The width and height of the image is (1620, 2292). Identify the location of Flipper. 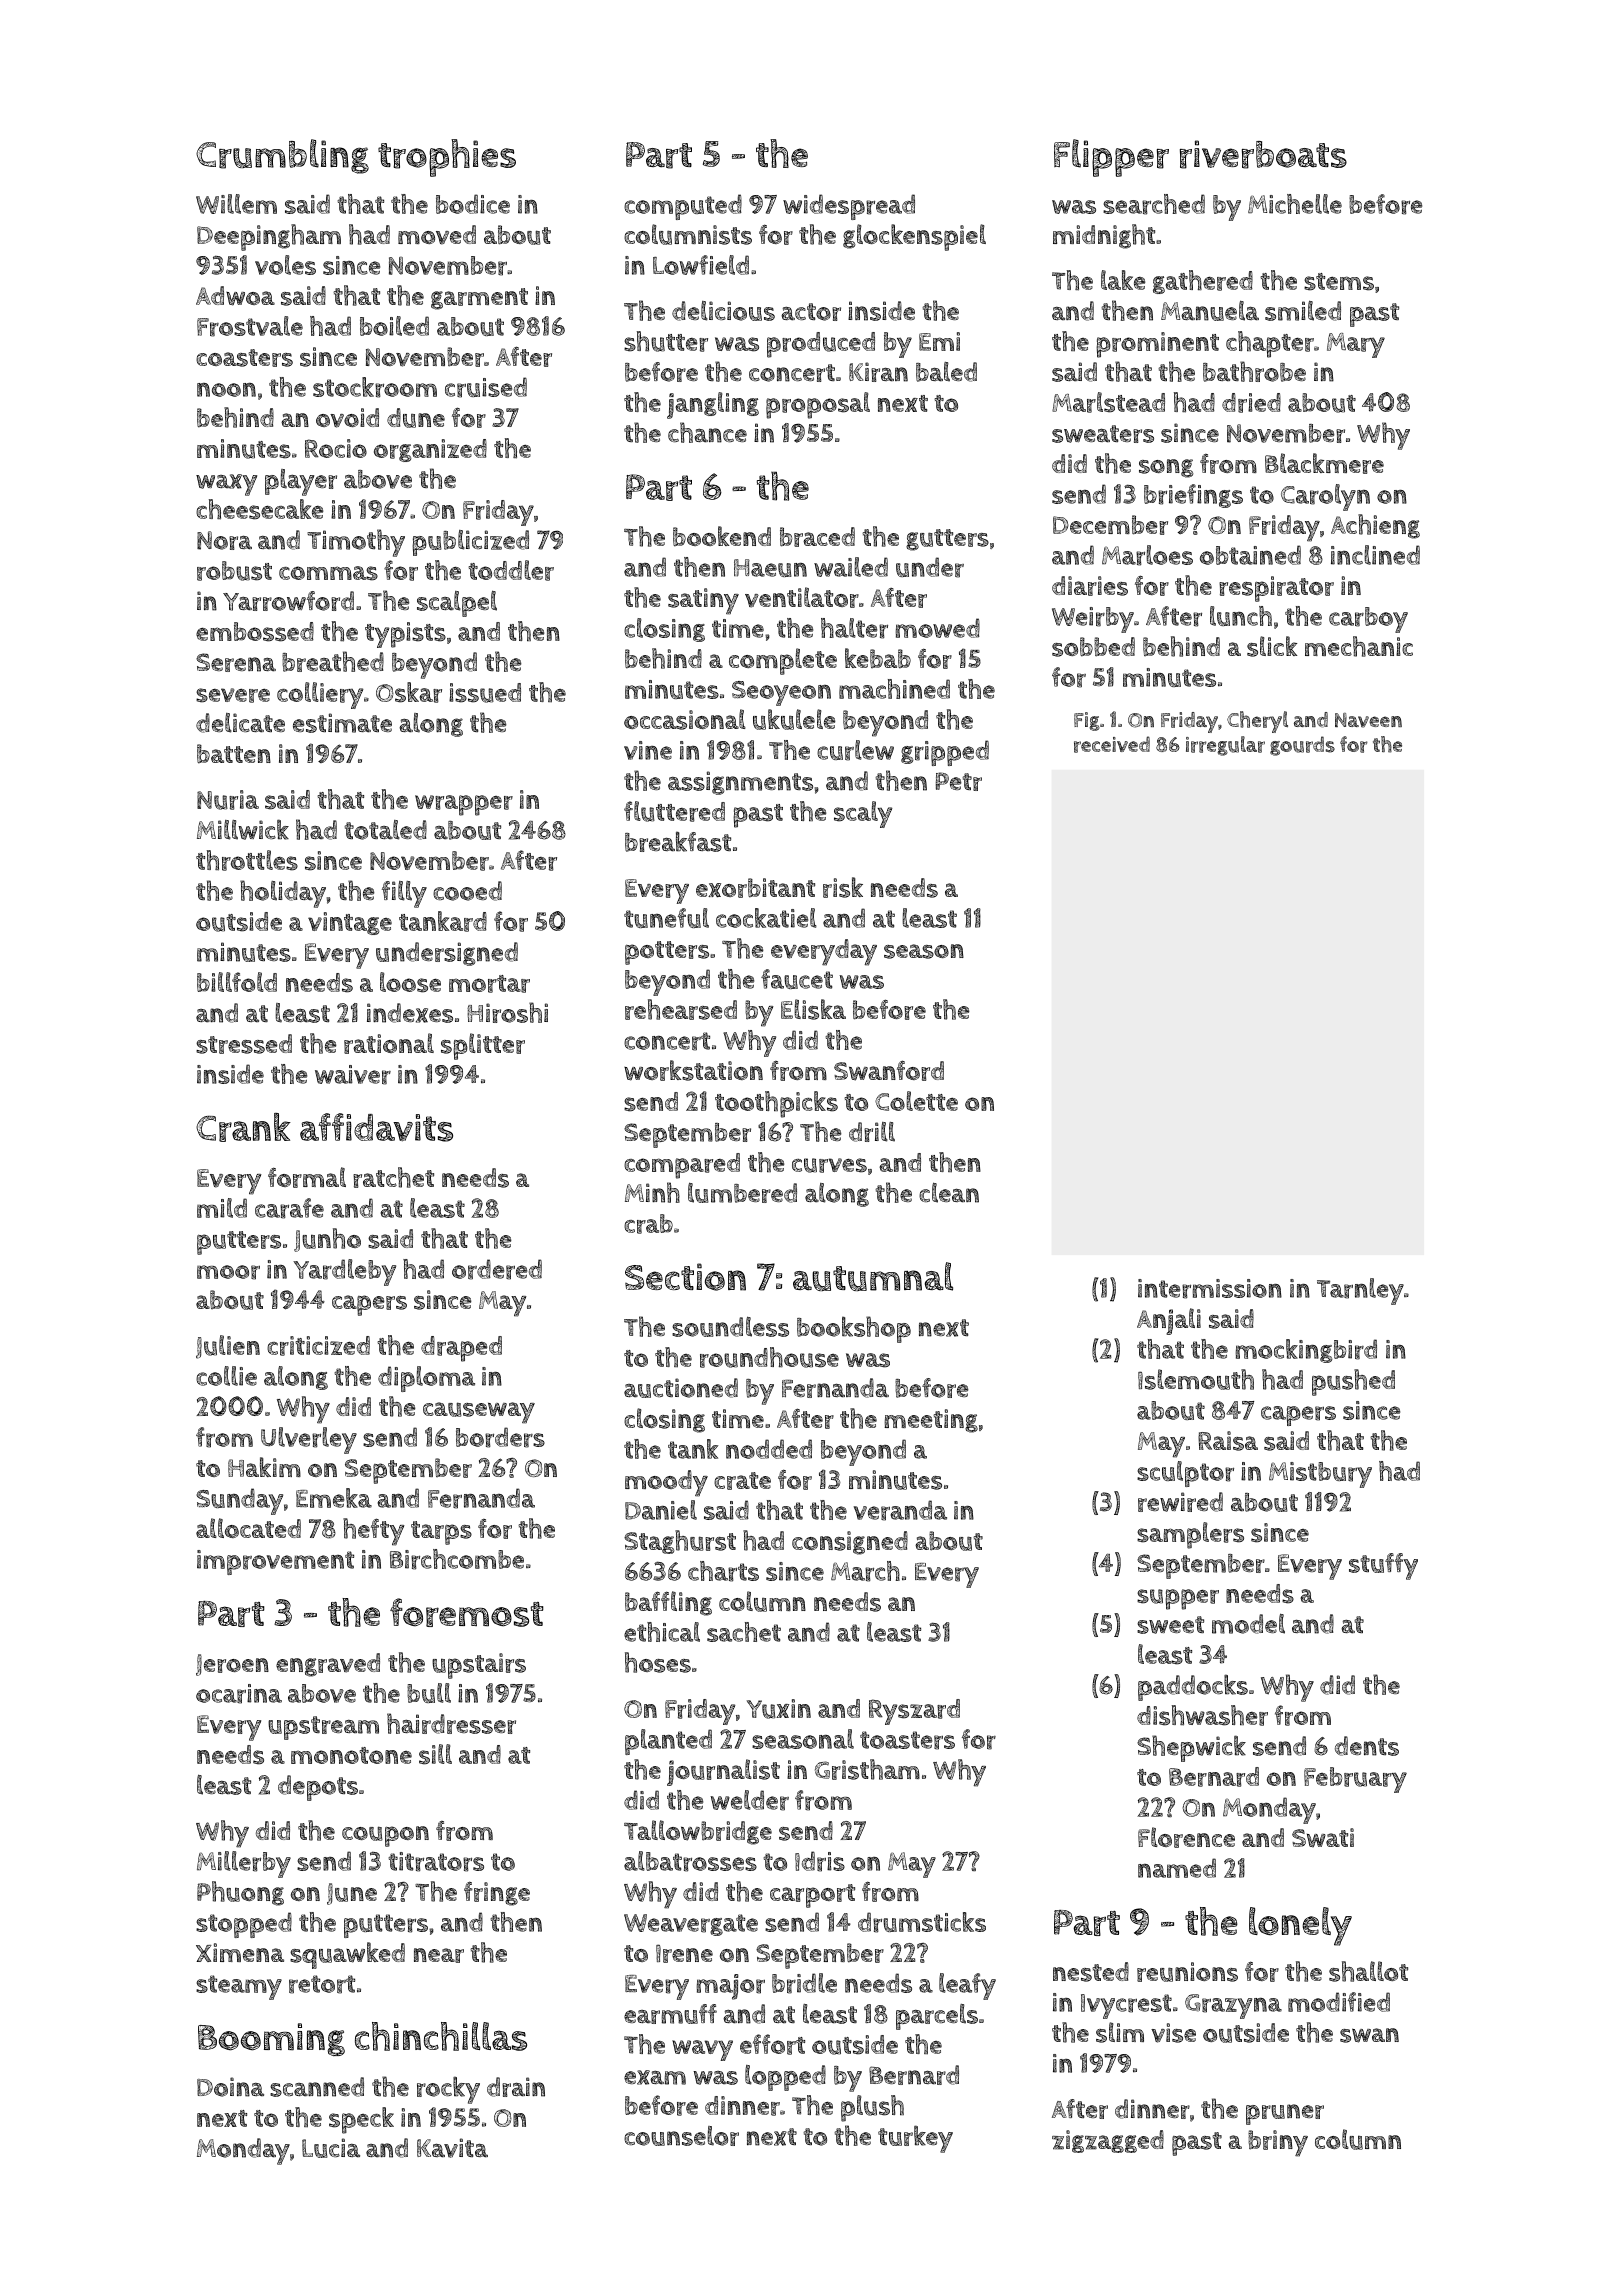
(1111, 158).
